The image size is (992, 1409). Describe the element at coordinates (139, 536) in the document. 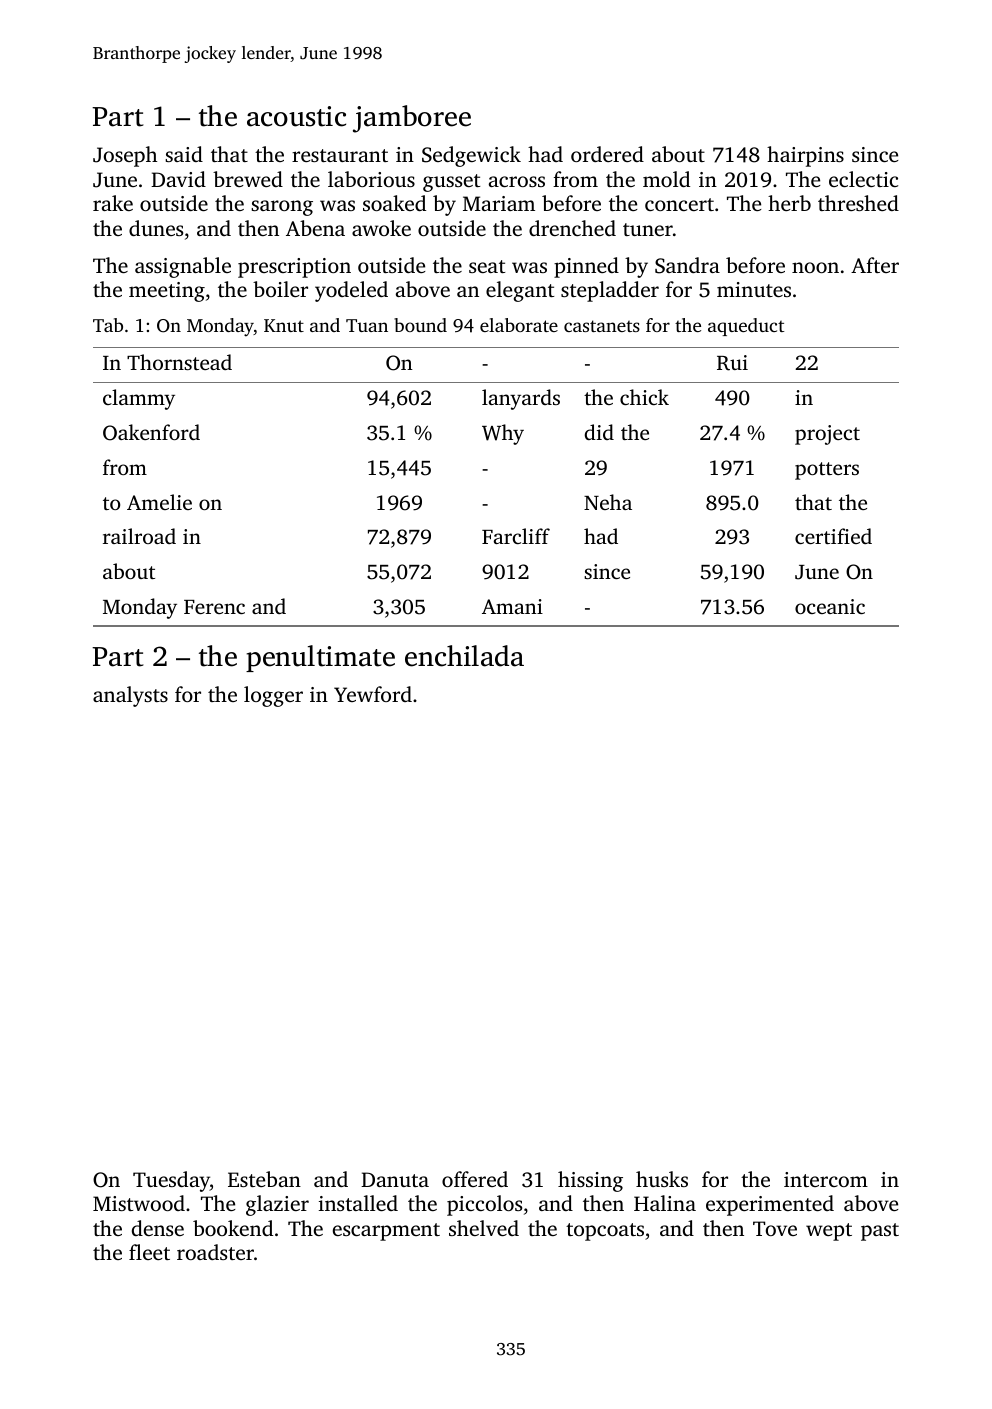

I see `railroad` at that location.
